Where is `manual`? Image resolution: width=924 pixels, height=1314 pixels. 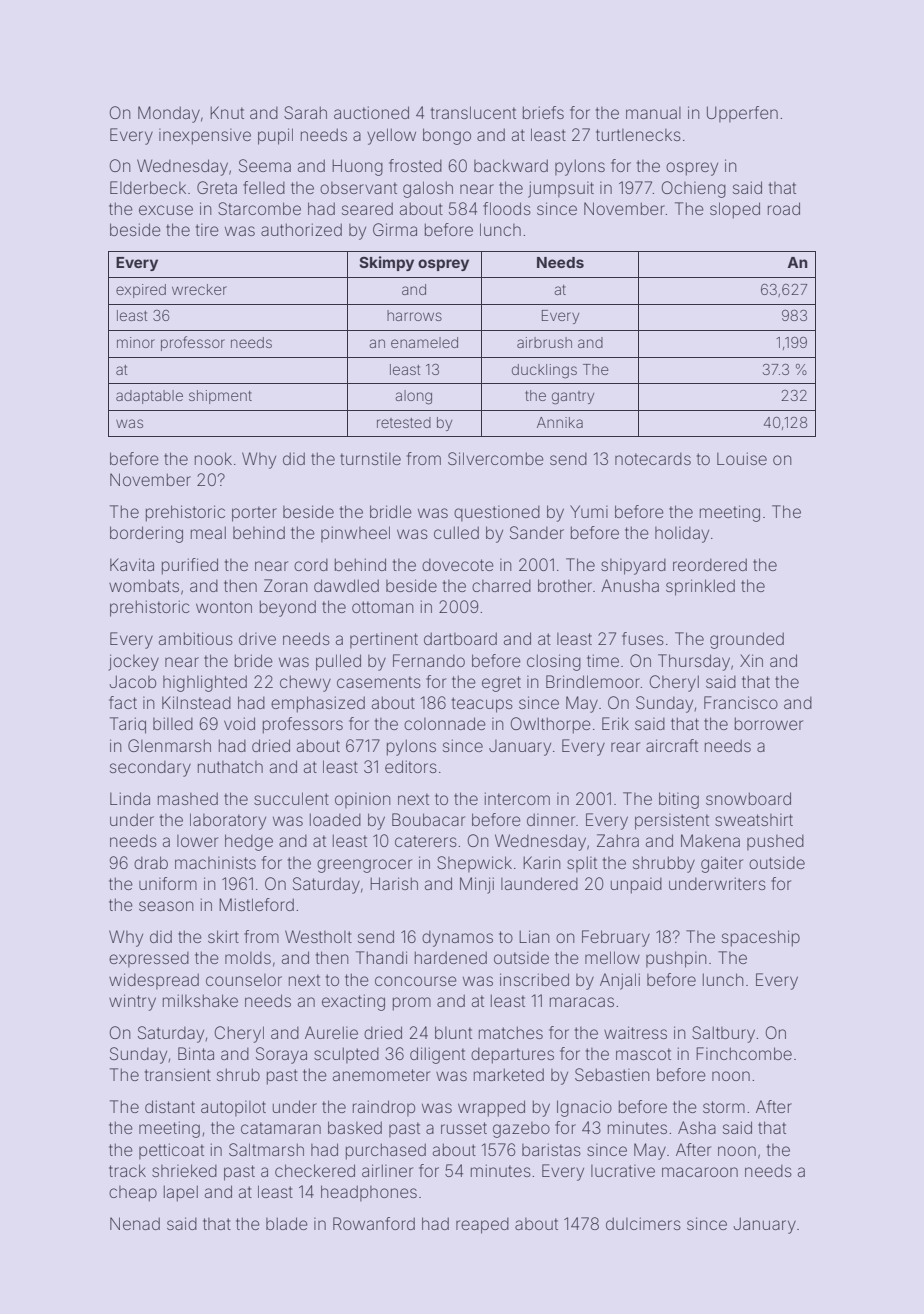 manual is located at coordinates (653, 113).
